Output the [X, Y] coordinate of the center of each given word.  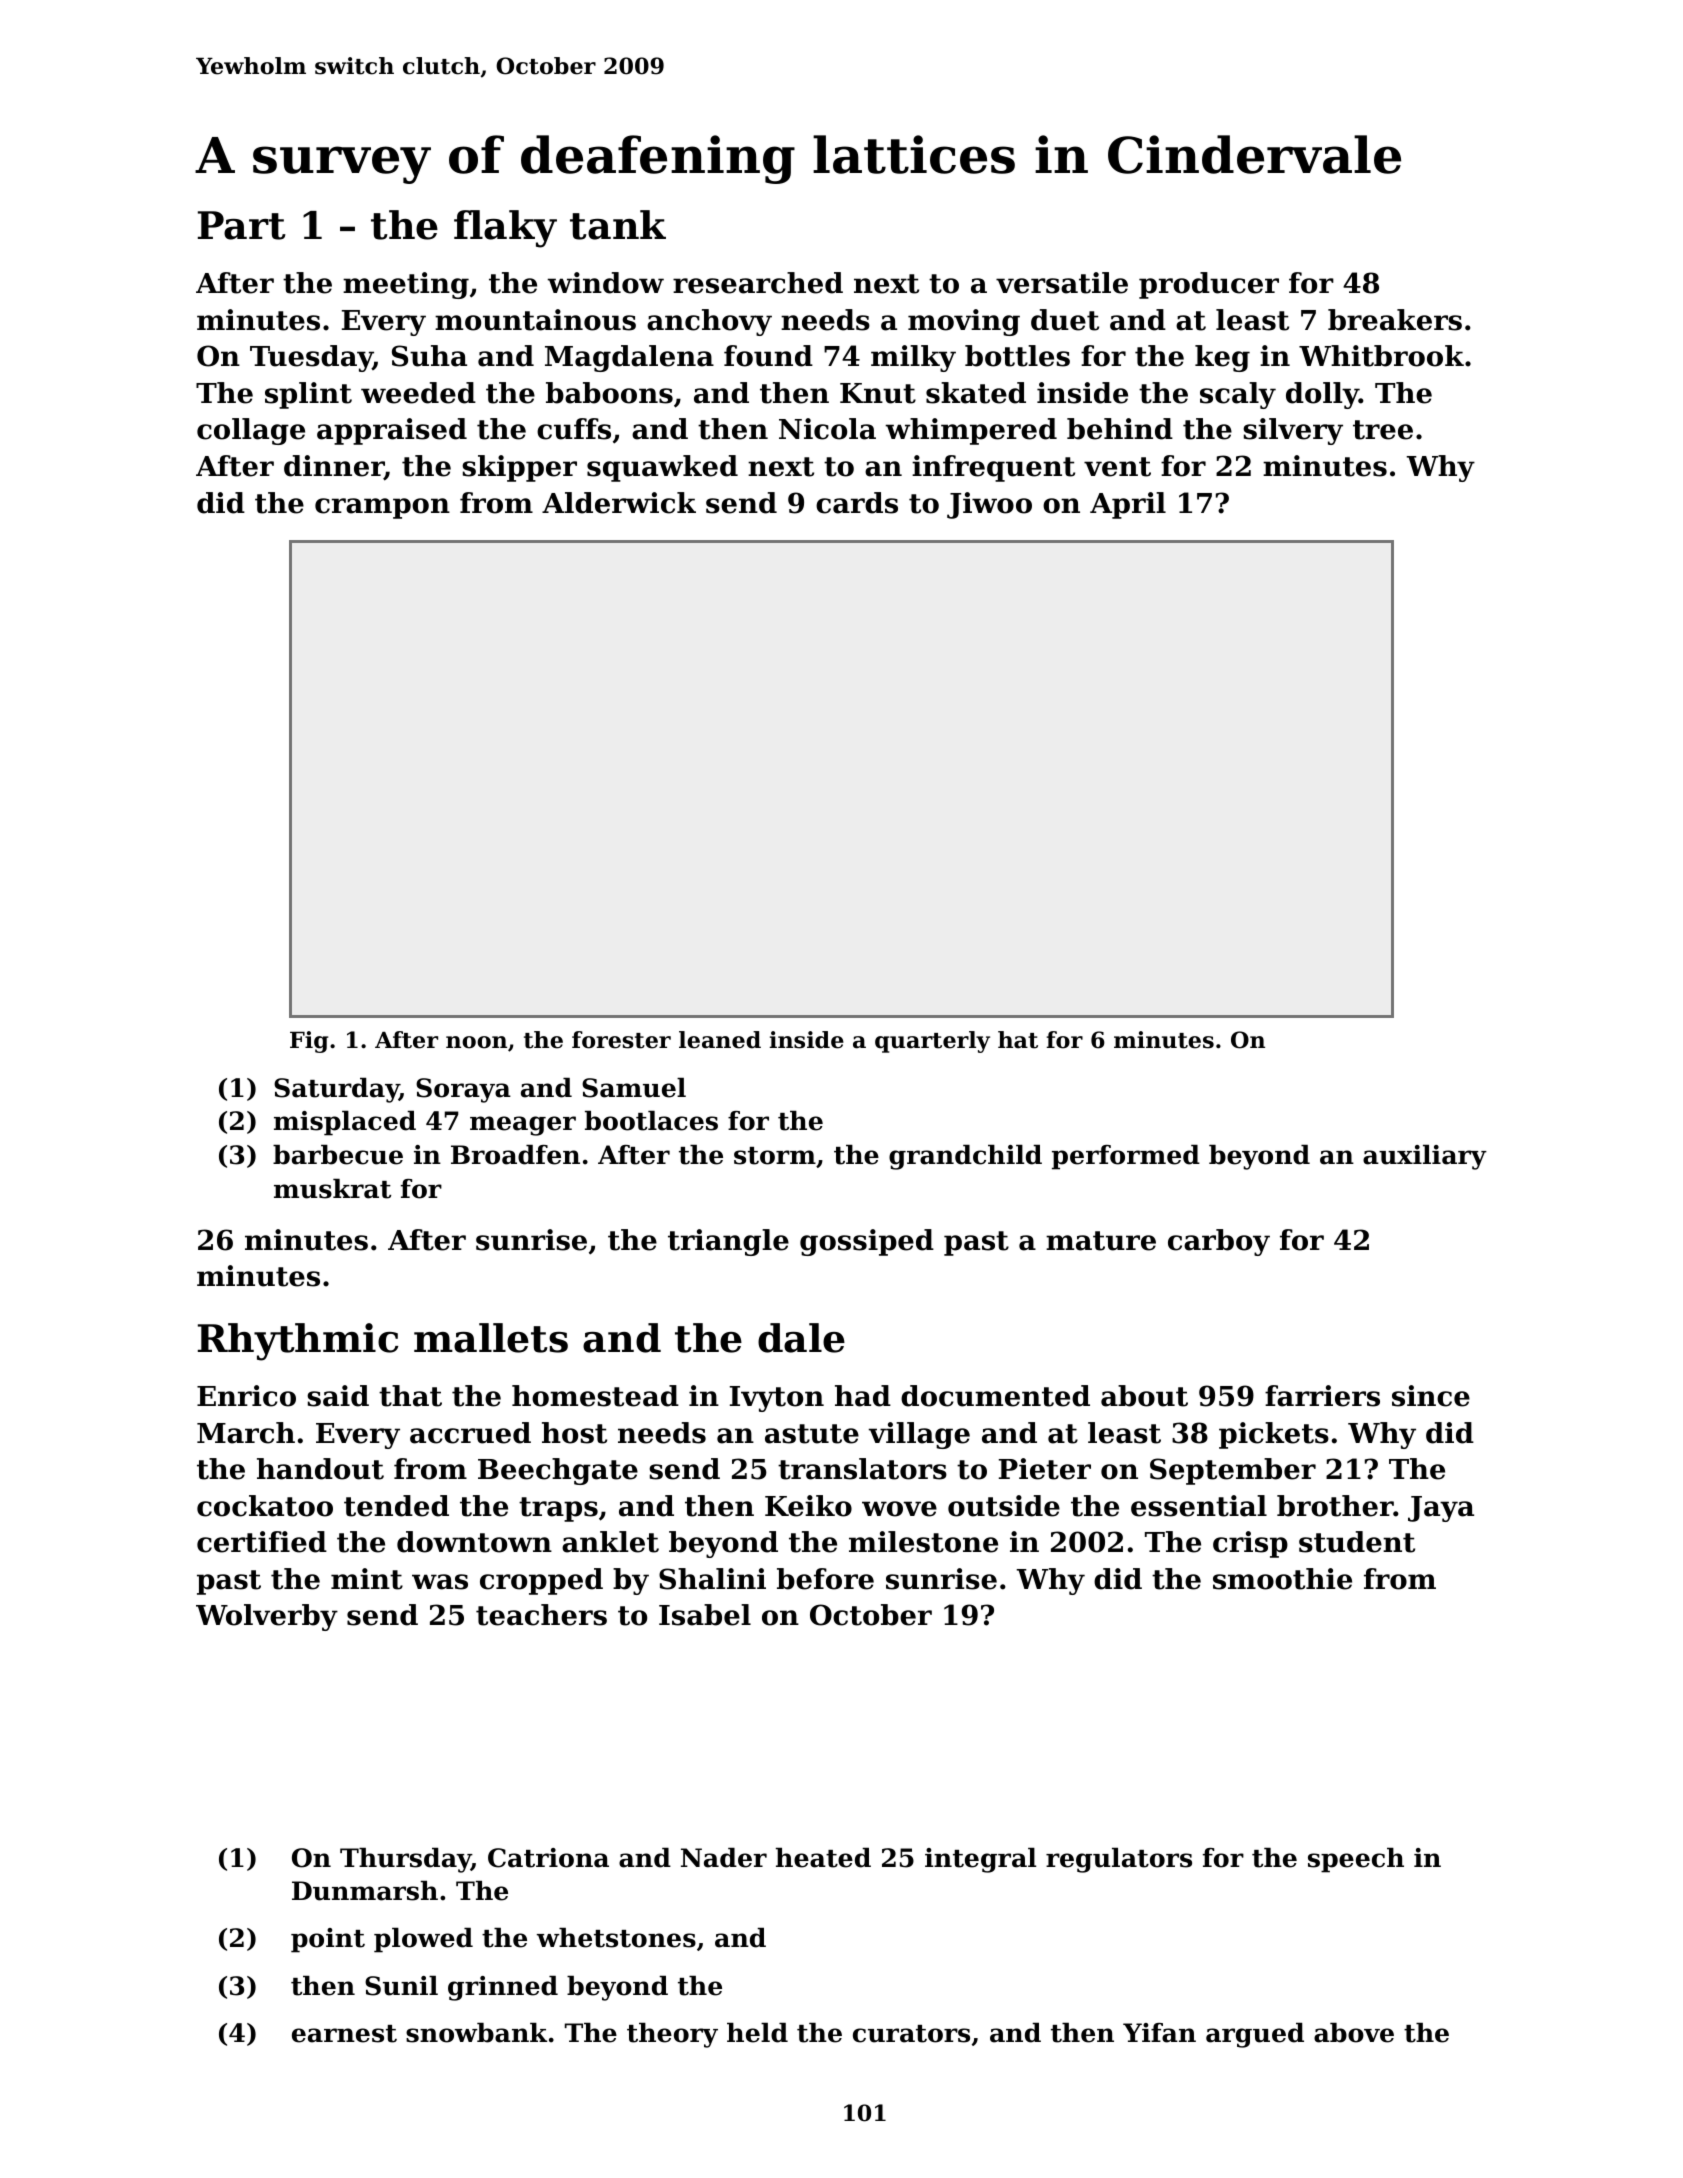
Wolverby [267, 1617]
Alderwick [619, 503]
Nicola [827, 429]
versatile [1062, 283]
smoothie [1282, 1579]
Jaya [1441, 1509]
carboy [1219, 1242]
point [328, 1940]
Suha [429, 356]
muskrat [332, 1189]
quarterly [932, 1042]
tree [1383, 430]
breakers [1395, 320]
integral [980, 1860]
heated [823, 1858]
